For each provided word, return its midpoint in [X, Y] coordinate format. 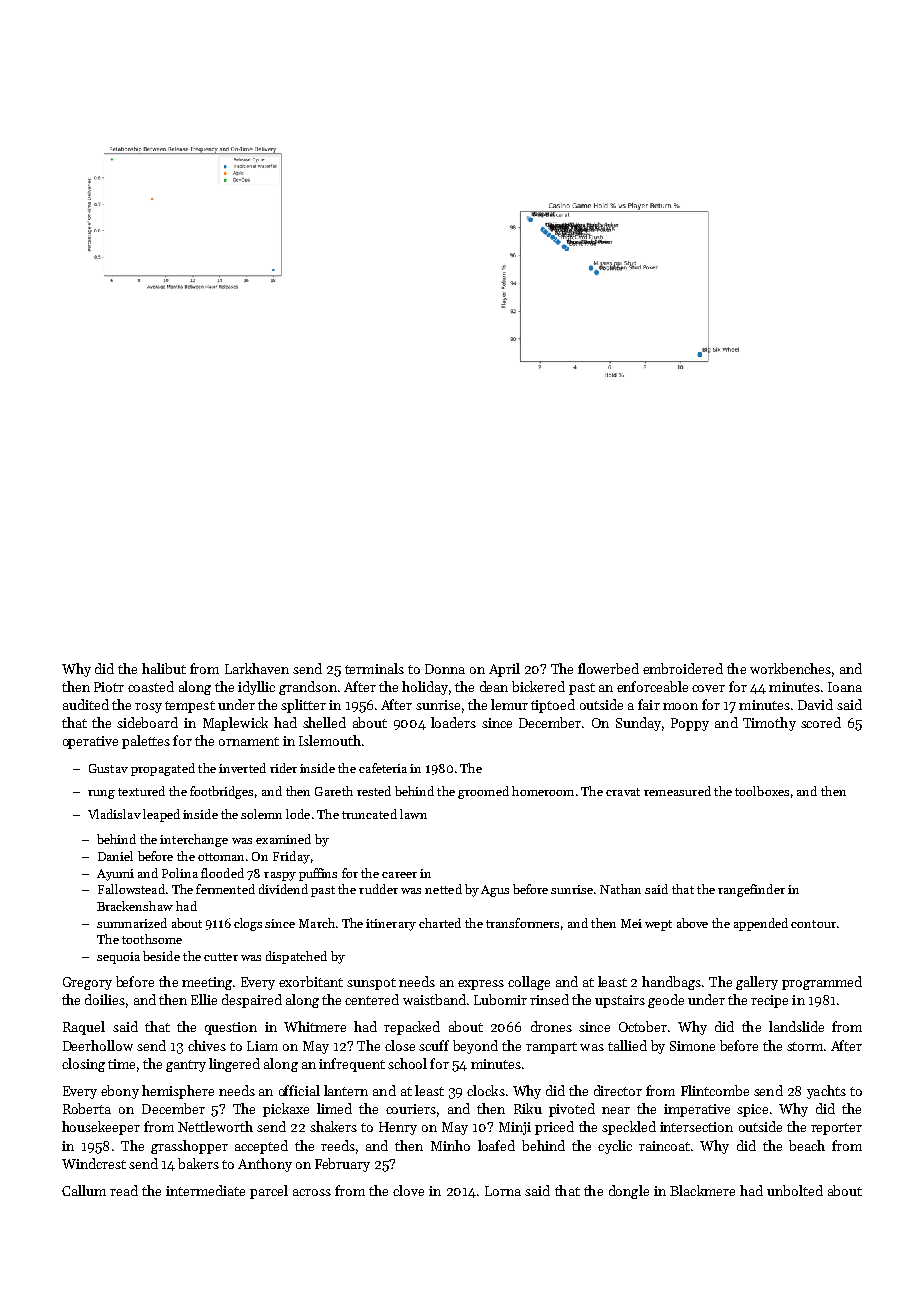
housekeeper [101, 1128]
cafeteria [383, 768]
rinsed [549, 999]
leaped [161, 815]
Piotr [109, 687]
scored [821, 722]
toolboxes [762, 791]
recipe [769, 1001]
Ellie [204, 999]
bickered [538, 686]
